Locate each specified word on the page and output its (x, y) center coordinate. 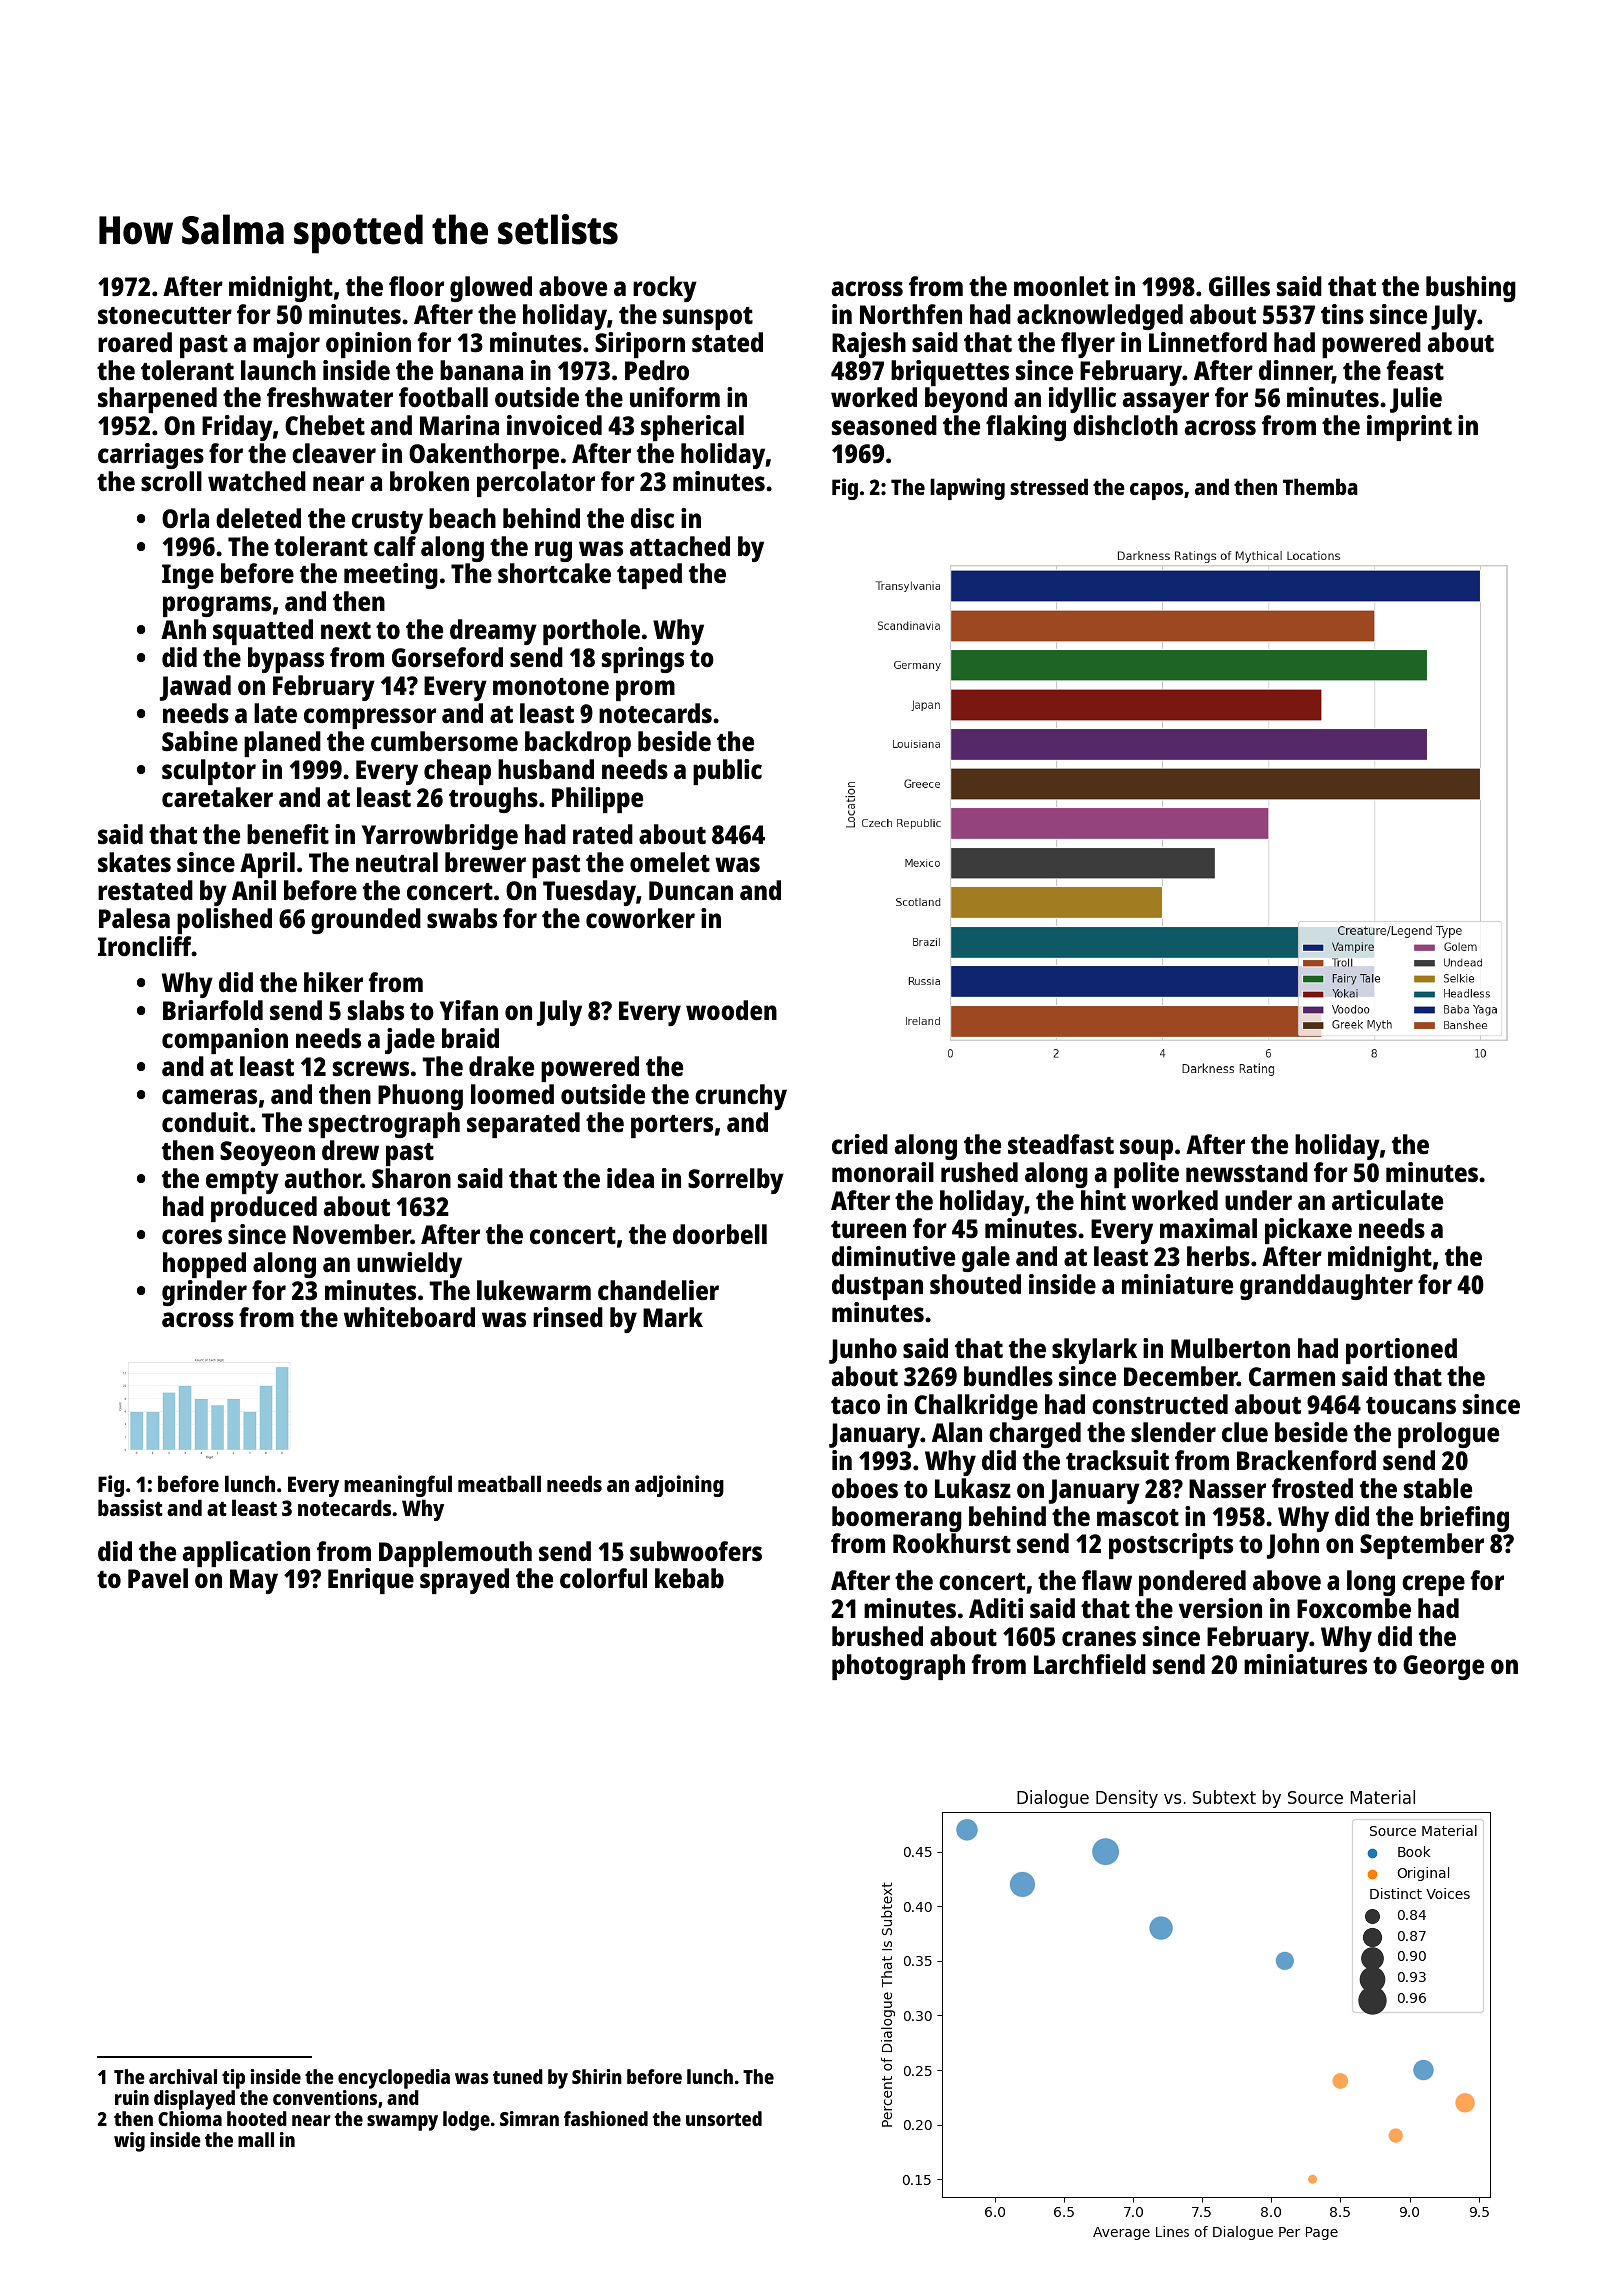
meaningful (398, 1486)
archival (183, 2076)
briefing (1464, 1519)
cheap (457, 772)
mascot (1138, 1517)
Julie (1416, 400)
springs (643, 660)
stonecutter (165, 316)
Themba (1320, 486)
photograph (898, 1667)
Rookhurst (952, 1543)
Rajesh (869, 345)
